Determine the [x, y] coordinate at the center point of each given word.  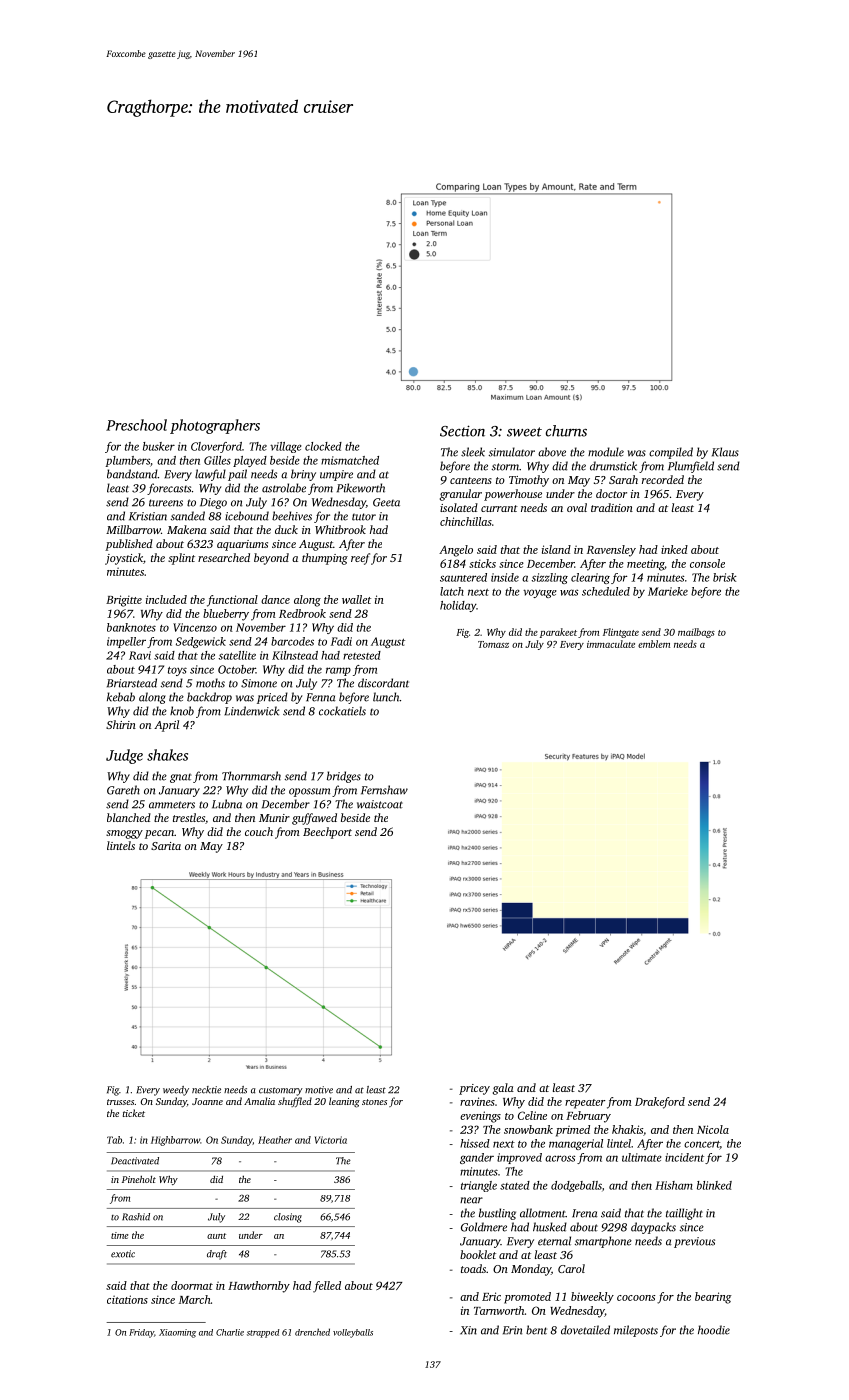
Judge [124, 756]
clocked [323, 446]
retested [362, 655]
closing [288, 1218]
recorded [663, 479]
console [707, 563]
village [286, 447]
